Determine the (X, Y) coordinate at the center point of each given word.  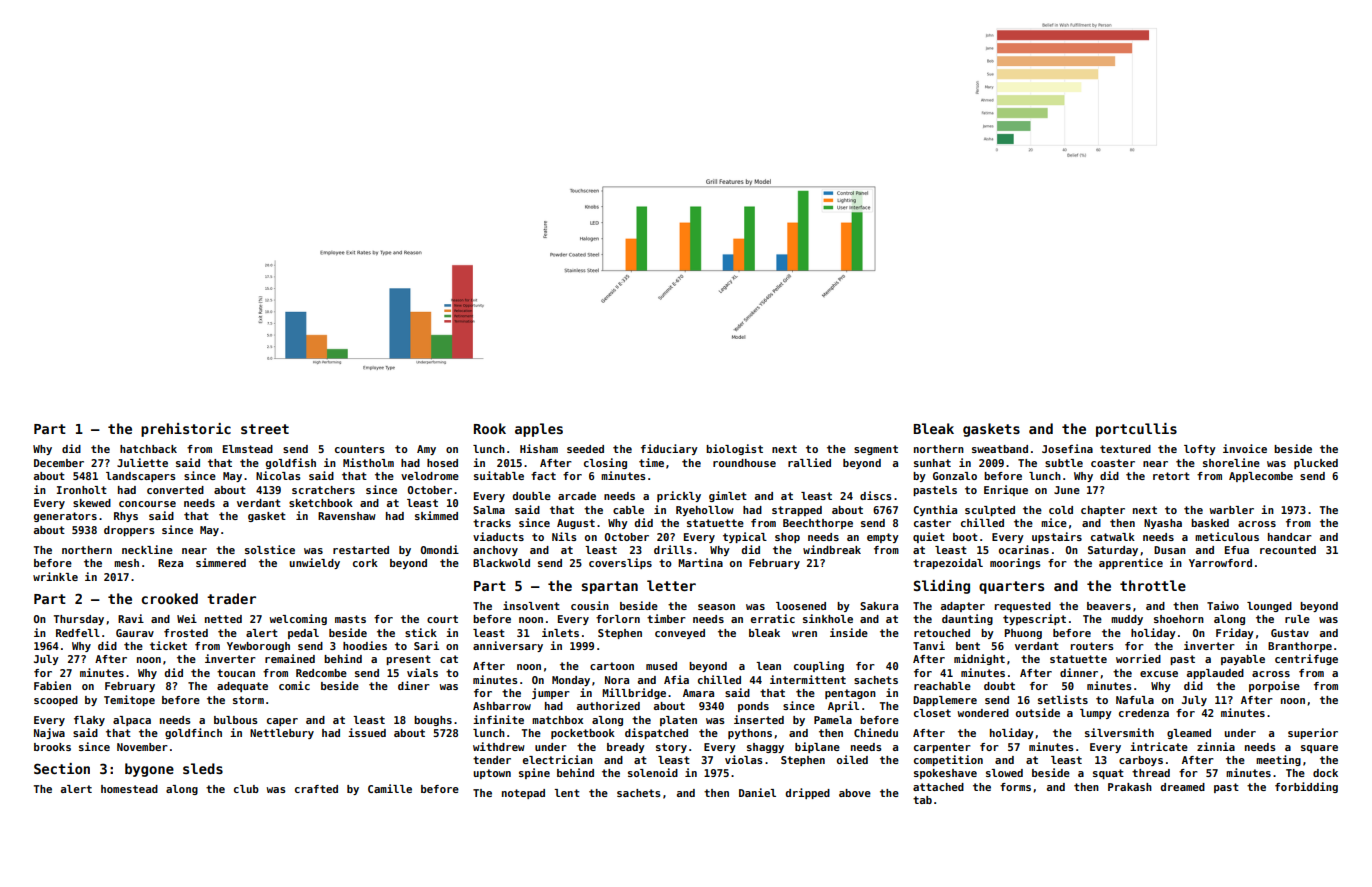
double (531, 496)
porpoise (1274, 686)
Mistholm (368, 462)
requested (1023, 607)
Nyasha (1163, 524)
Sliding (942, 587)
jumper (551, 693)
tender (492, 760)
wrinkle (55, 576)
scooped (56, 701)
